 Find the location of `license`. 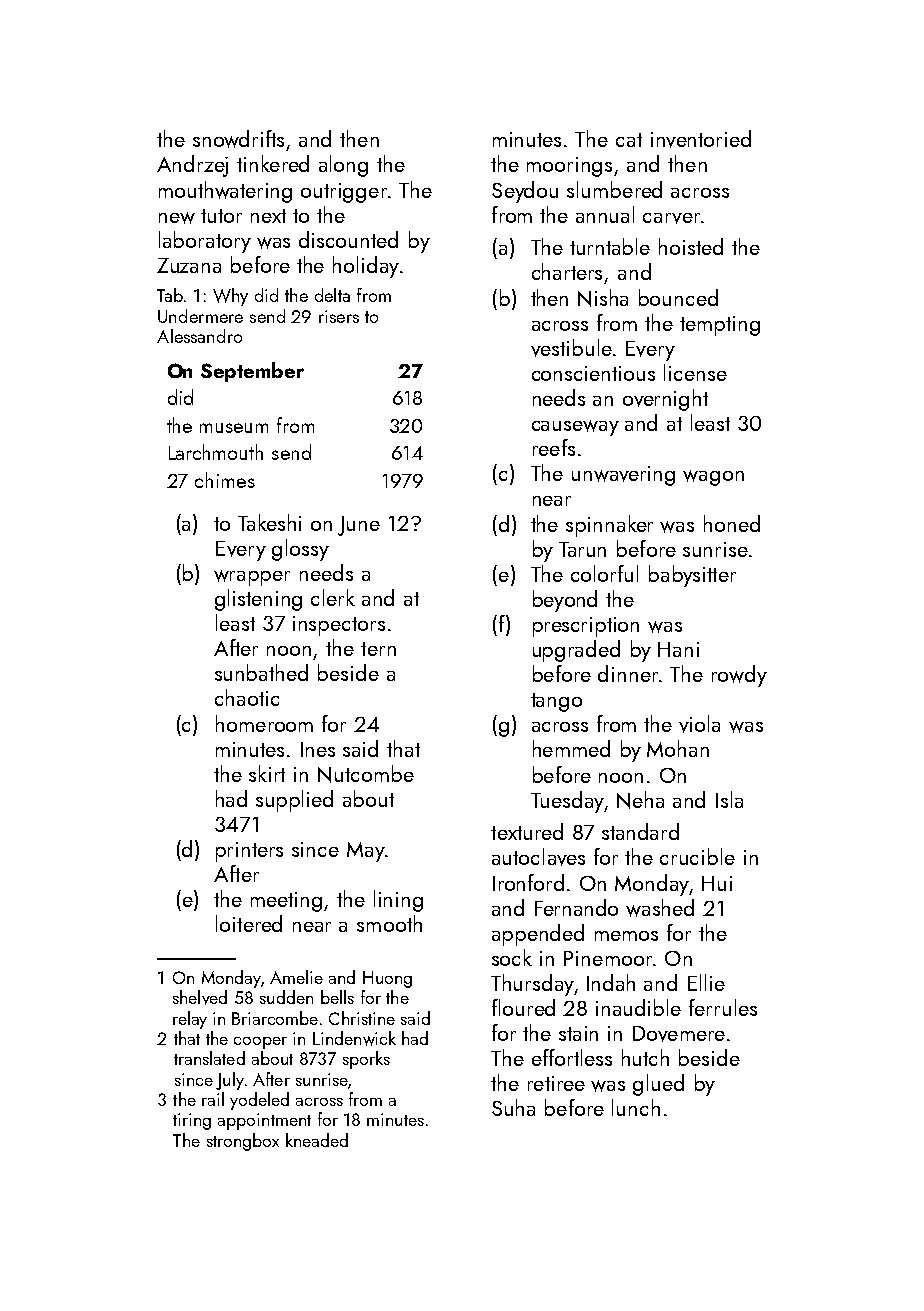

license is located at coordinates (695, 372).
